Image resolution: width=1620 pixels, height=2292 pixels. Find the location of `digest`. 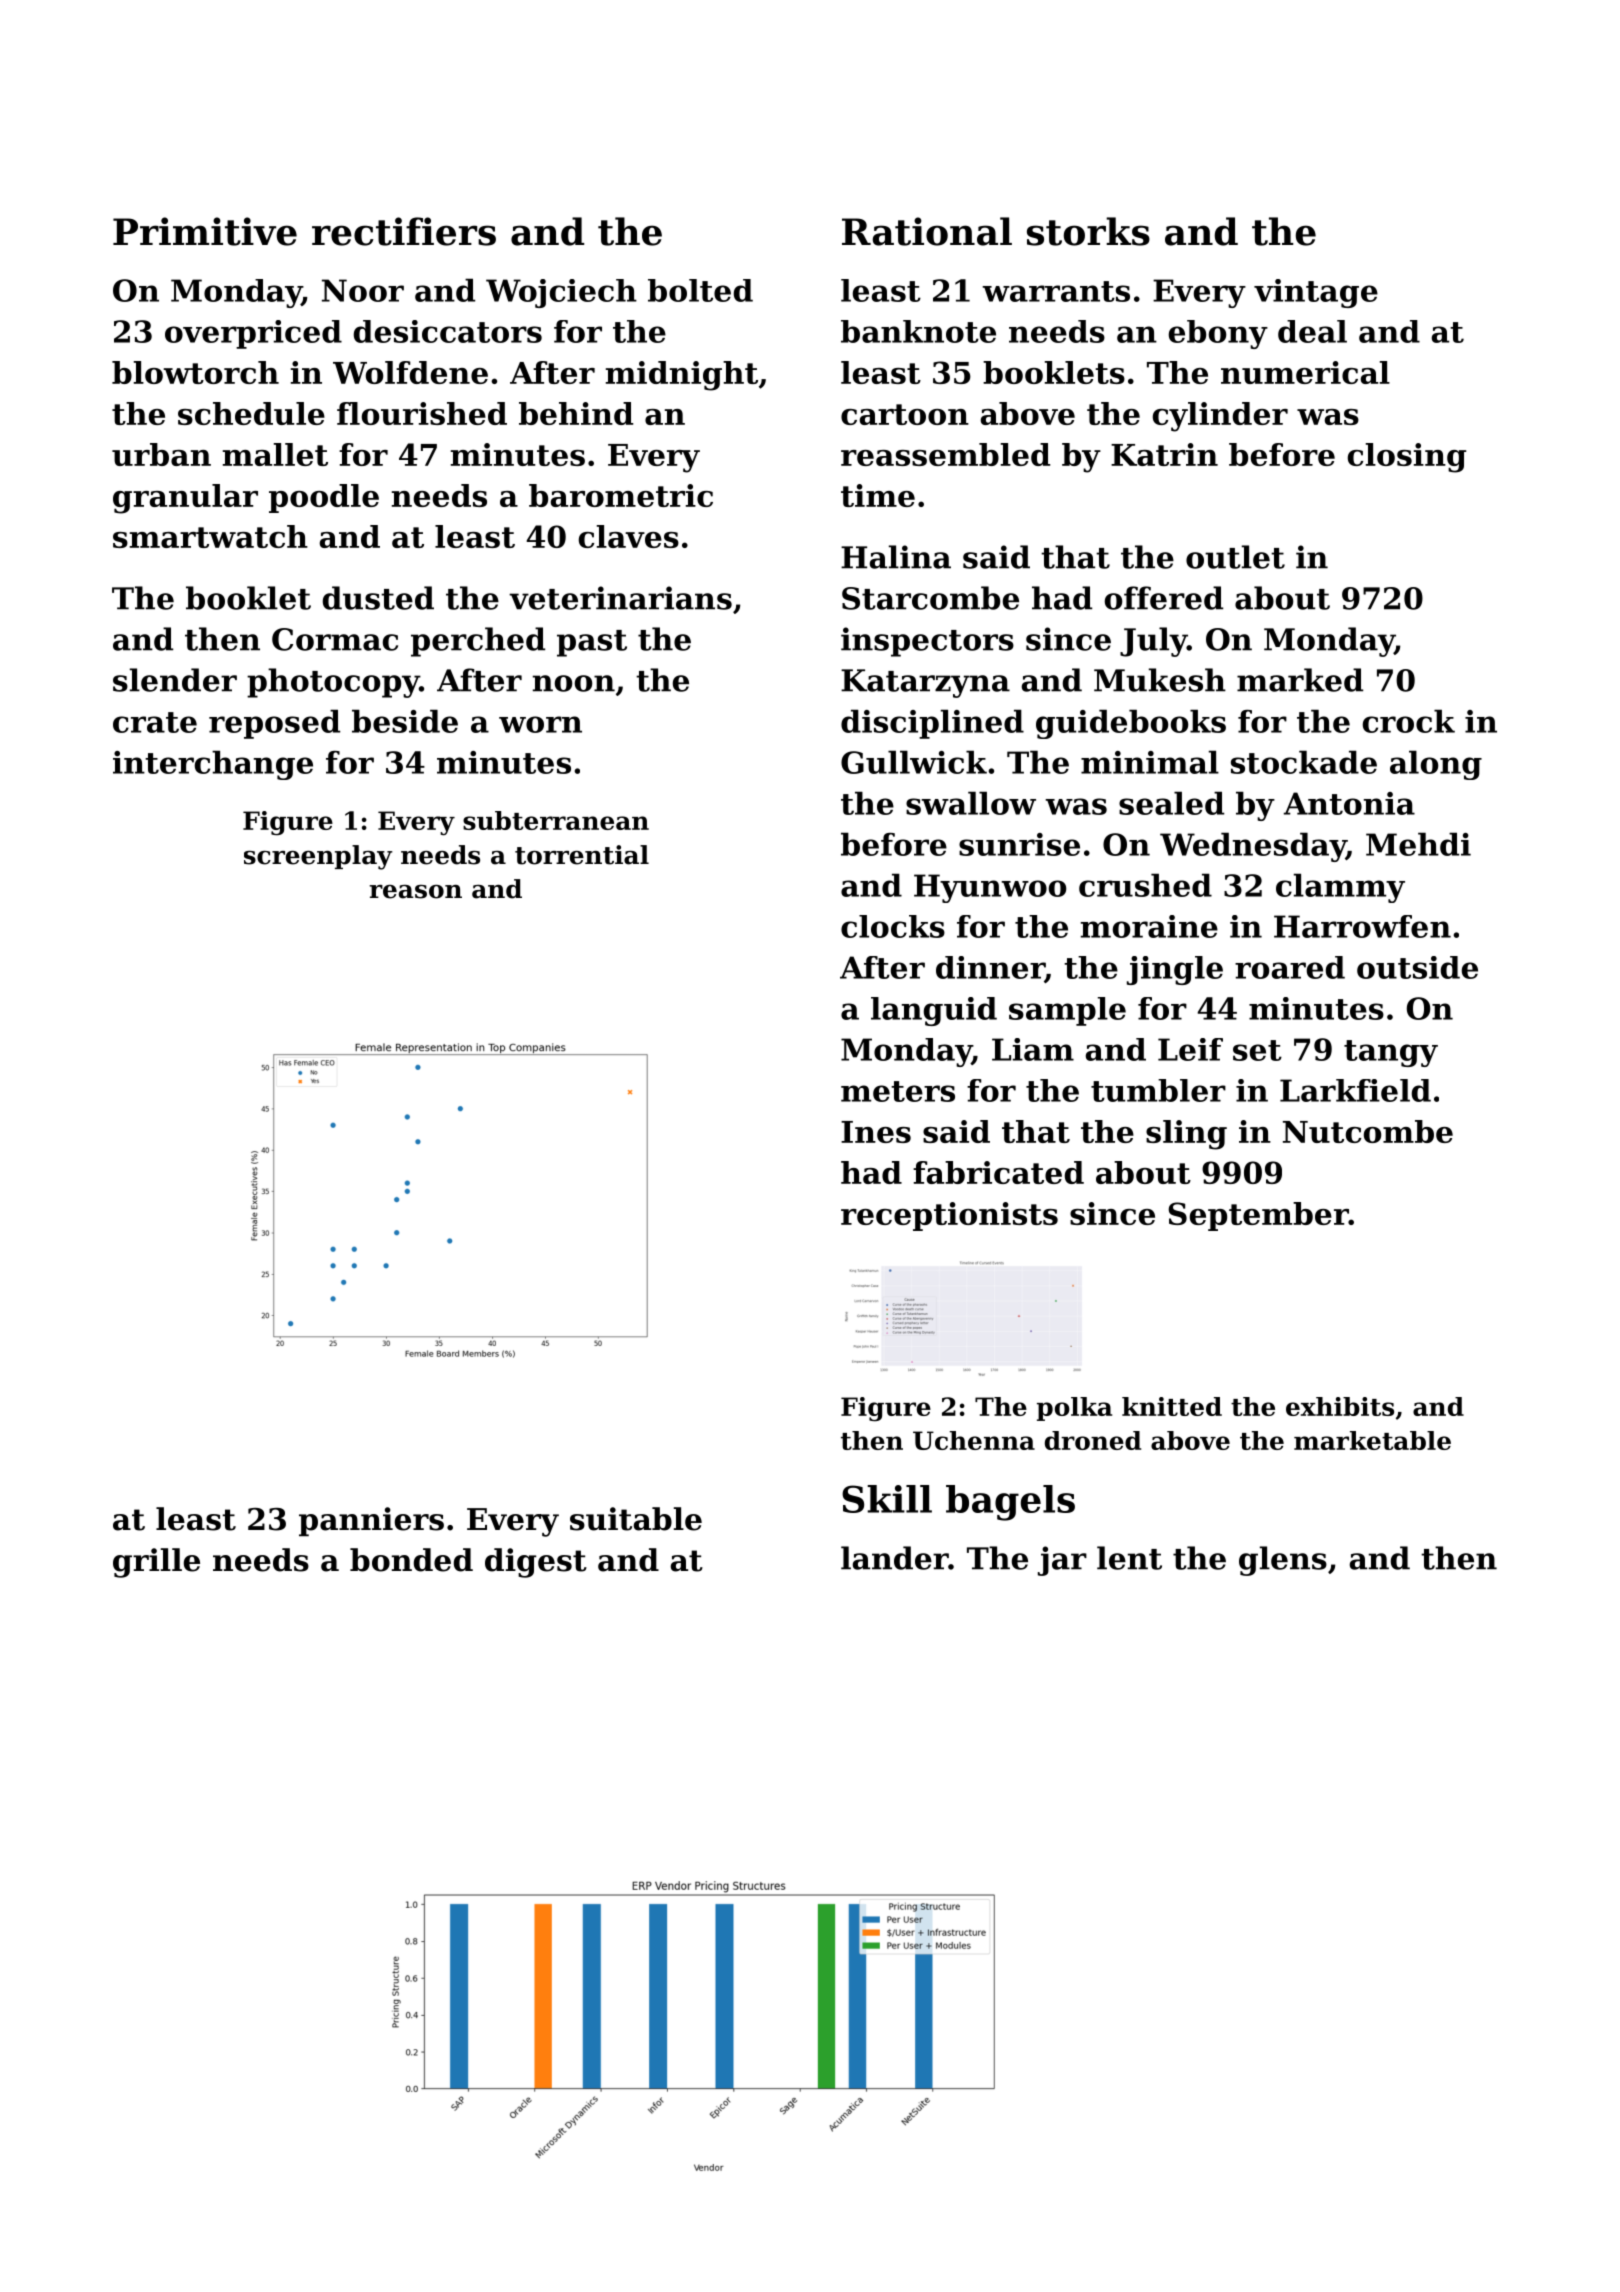

digest is located at coordinates (536, 1563).
